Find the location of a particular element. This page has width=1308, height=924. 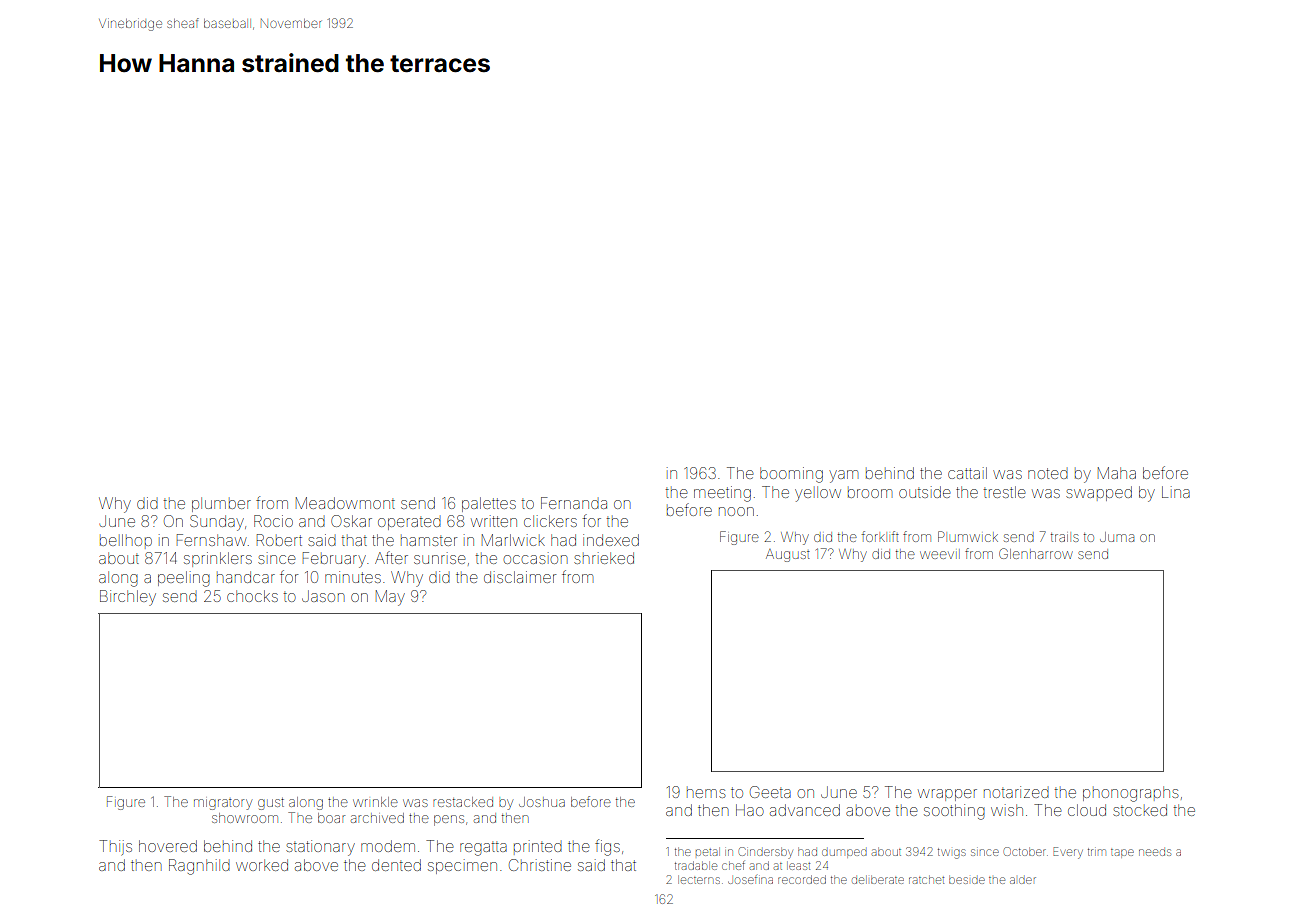

Birchley is located at coordinates (128, 598).
